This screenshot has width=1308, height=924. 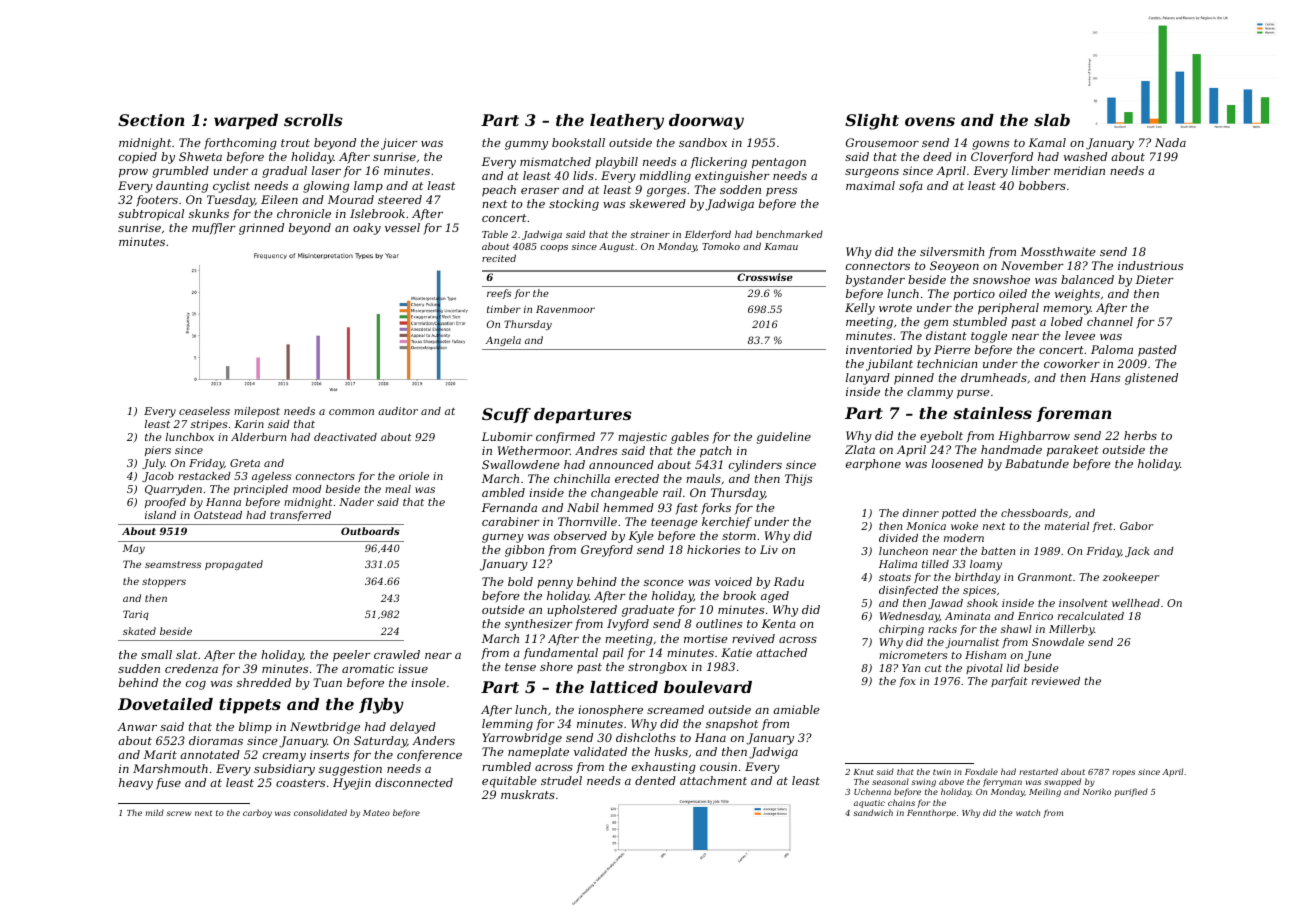 What do you see at coordinates (650, 234) in the screenshot?
I see `strainer` at bounding box center [650, 234].
